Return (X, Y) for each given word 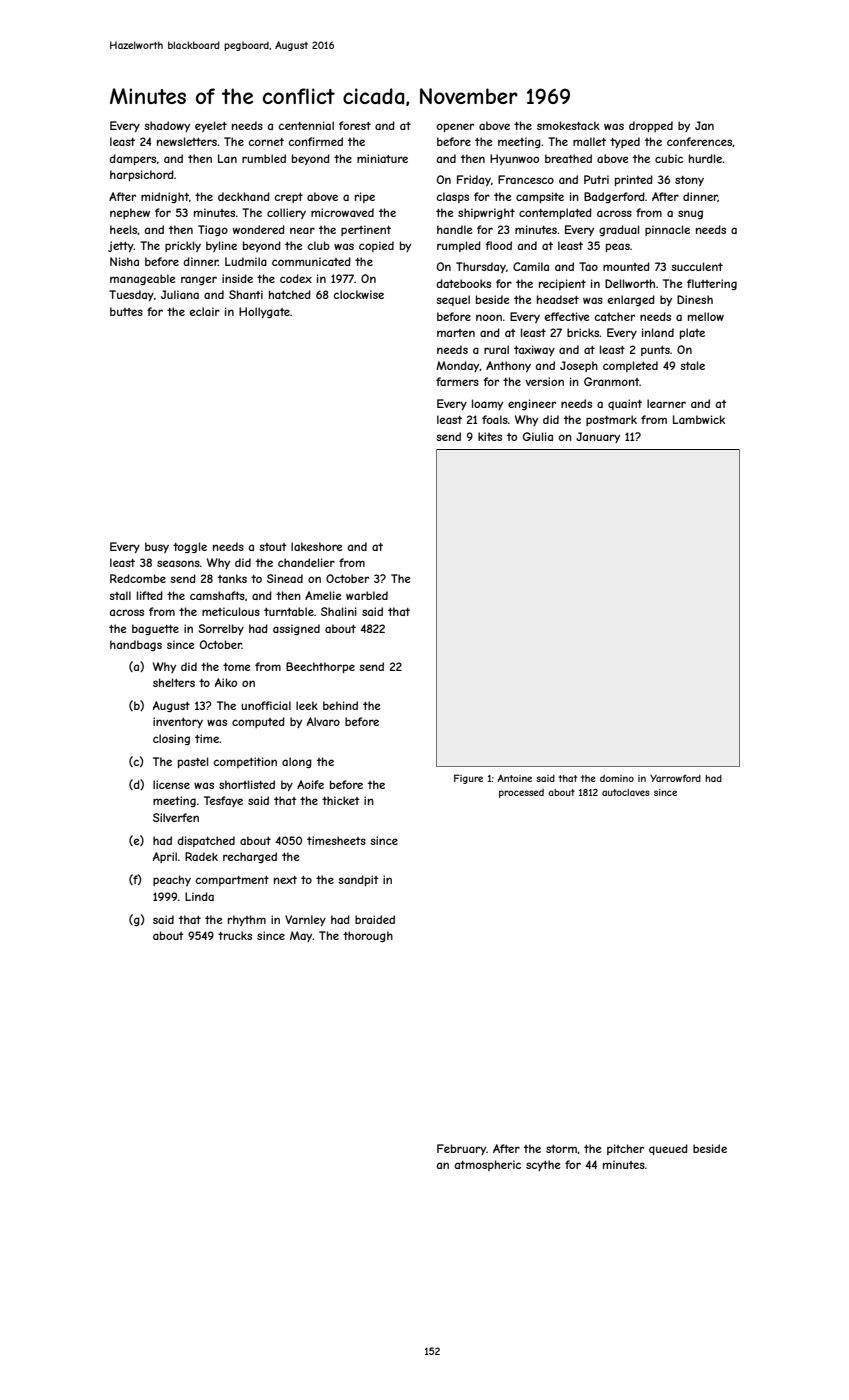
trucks (235, 935)
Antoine (515, 778)
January (598, 437)
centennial (306, 125)
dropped (651, 126)
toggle (190, 547)
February (461, 1149)
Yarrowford (675, 778)
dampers (132, 159)
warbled (367, 595)
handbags (136, 645)
